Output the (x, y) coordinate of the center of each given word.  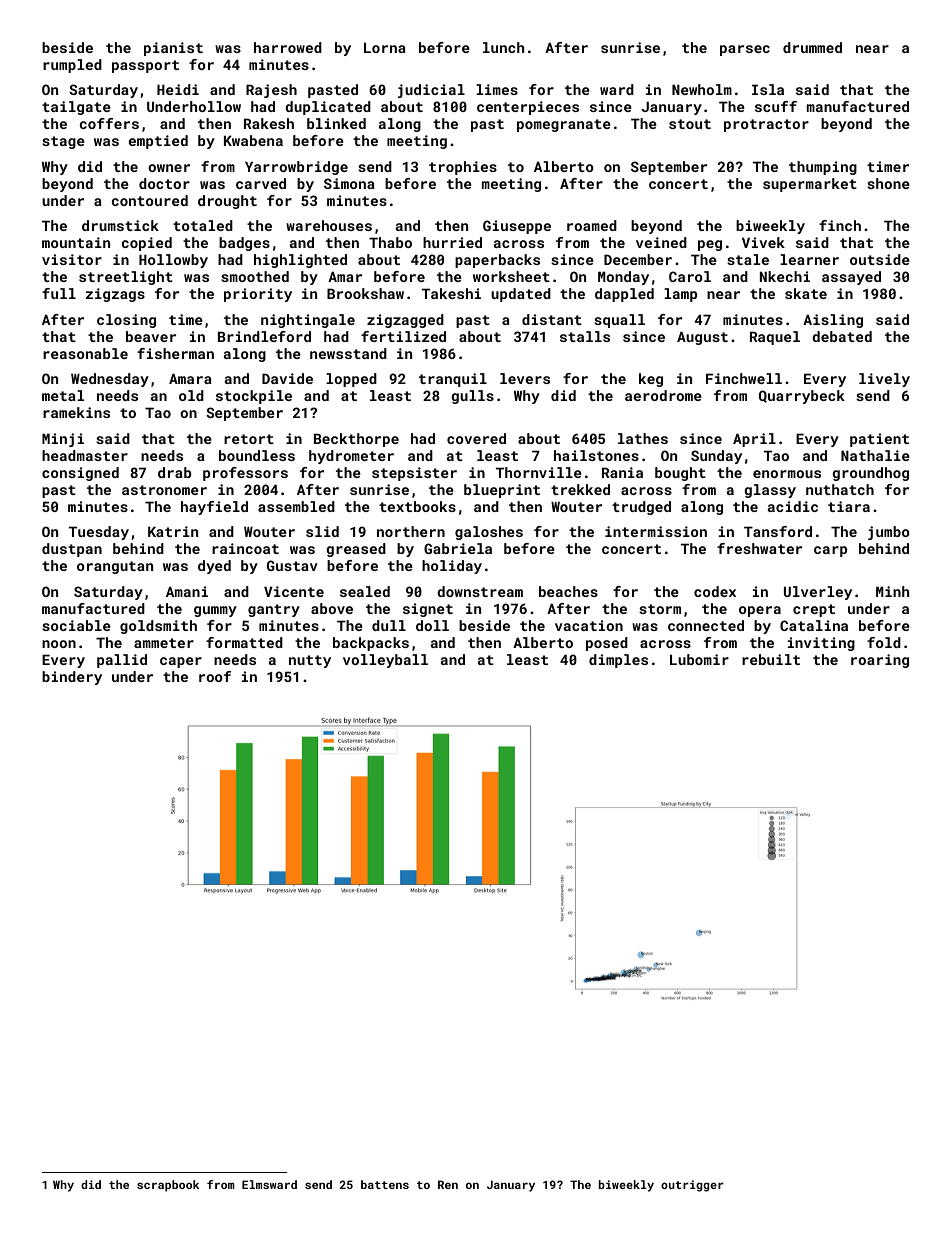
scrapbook (168, 1186)
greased (356, 550)
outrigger (692, 1186)
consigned (80, 474)
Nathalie (875, 455)
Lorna (385, 48)
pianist (173, 49)
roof (215, 676)
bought (680, 474)
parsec (745, 50)
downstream (480, 591)
